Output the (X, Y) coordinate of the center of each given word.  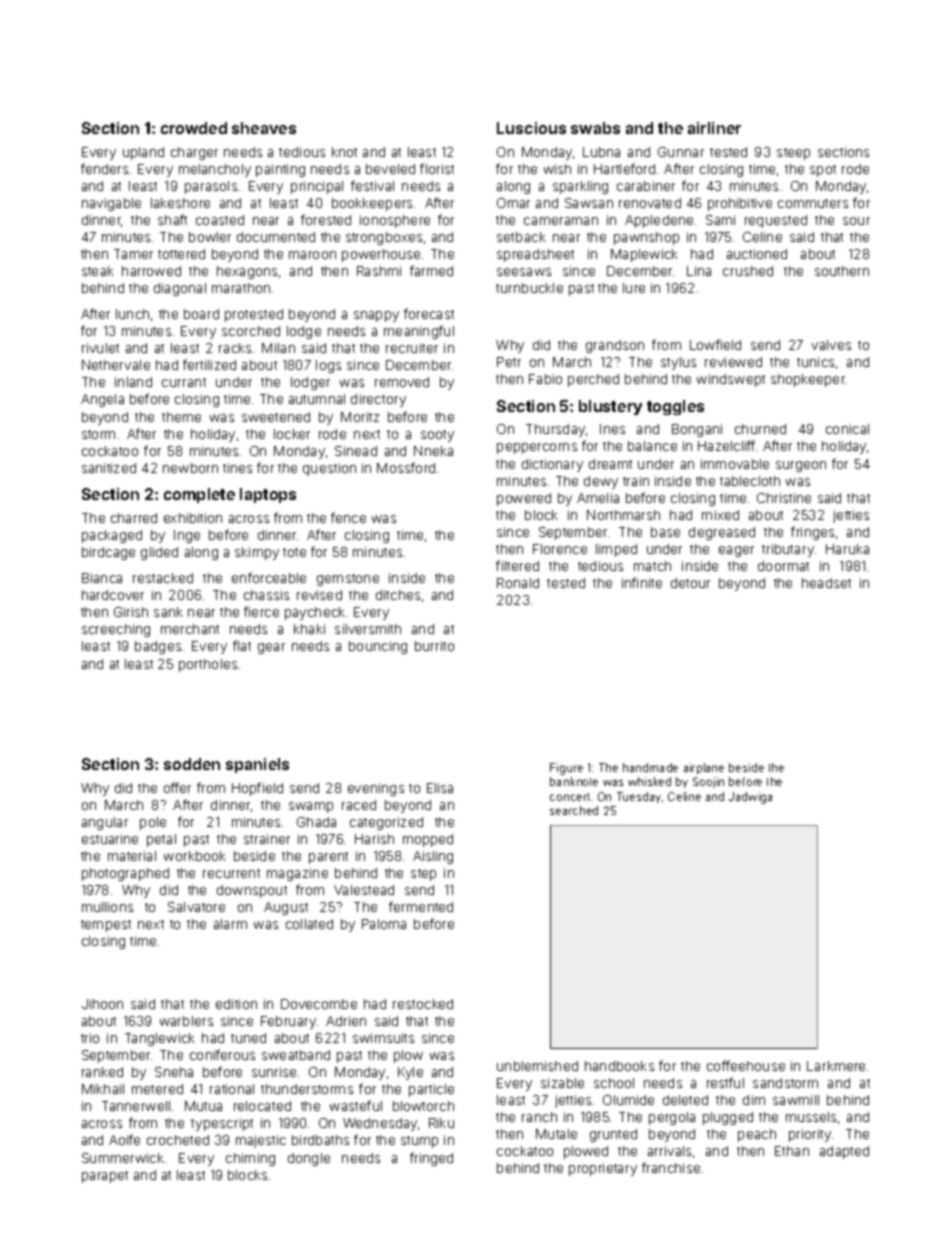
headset (826, 583)
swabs (595, 128)
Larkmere (836, 1066)
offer (177, 787)
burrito (434, 646)
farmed (431, 270)
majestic (261, 1141)
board (201, 314)
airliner (714, 128)
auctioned (757, 254)
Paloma (384, 924)
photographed (125, 874)
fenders (104, 168)
